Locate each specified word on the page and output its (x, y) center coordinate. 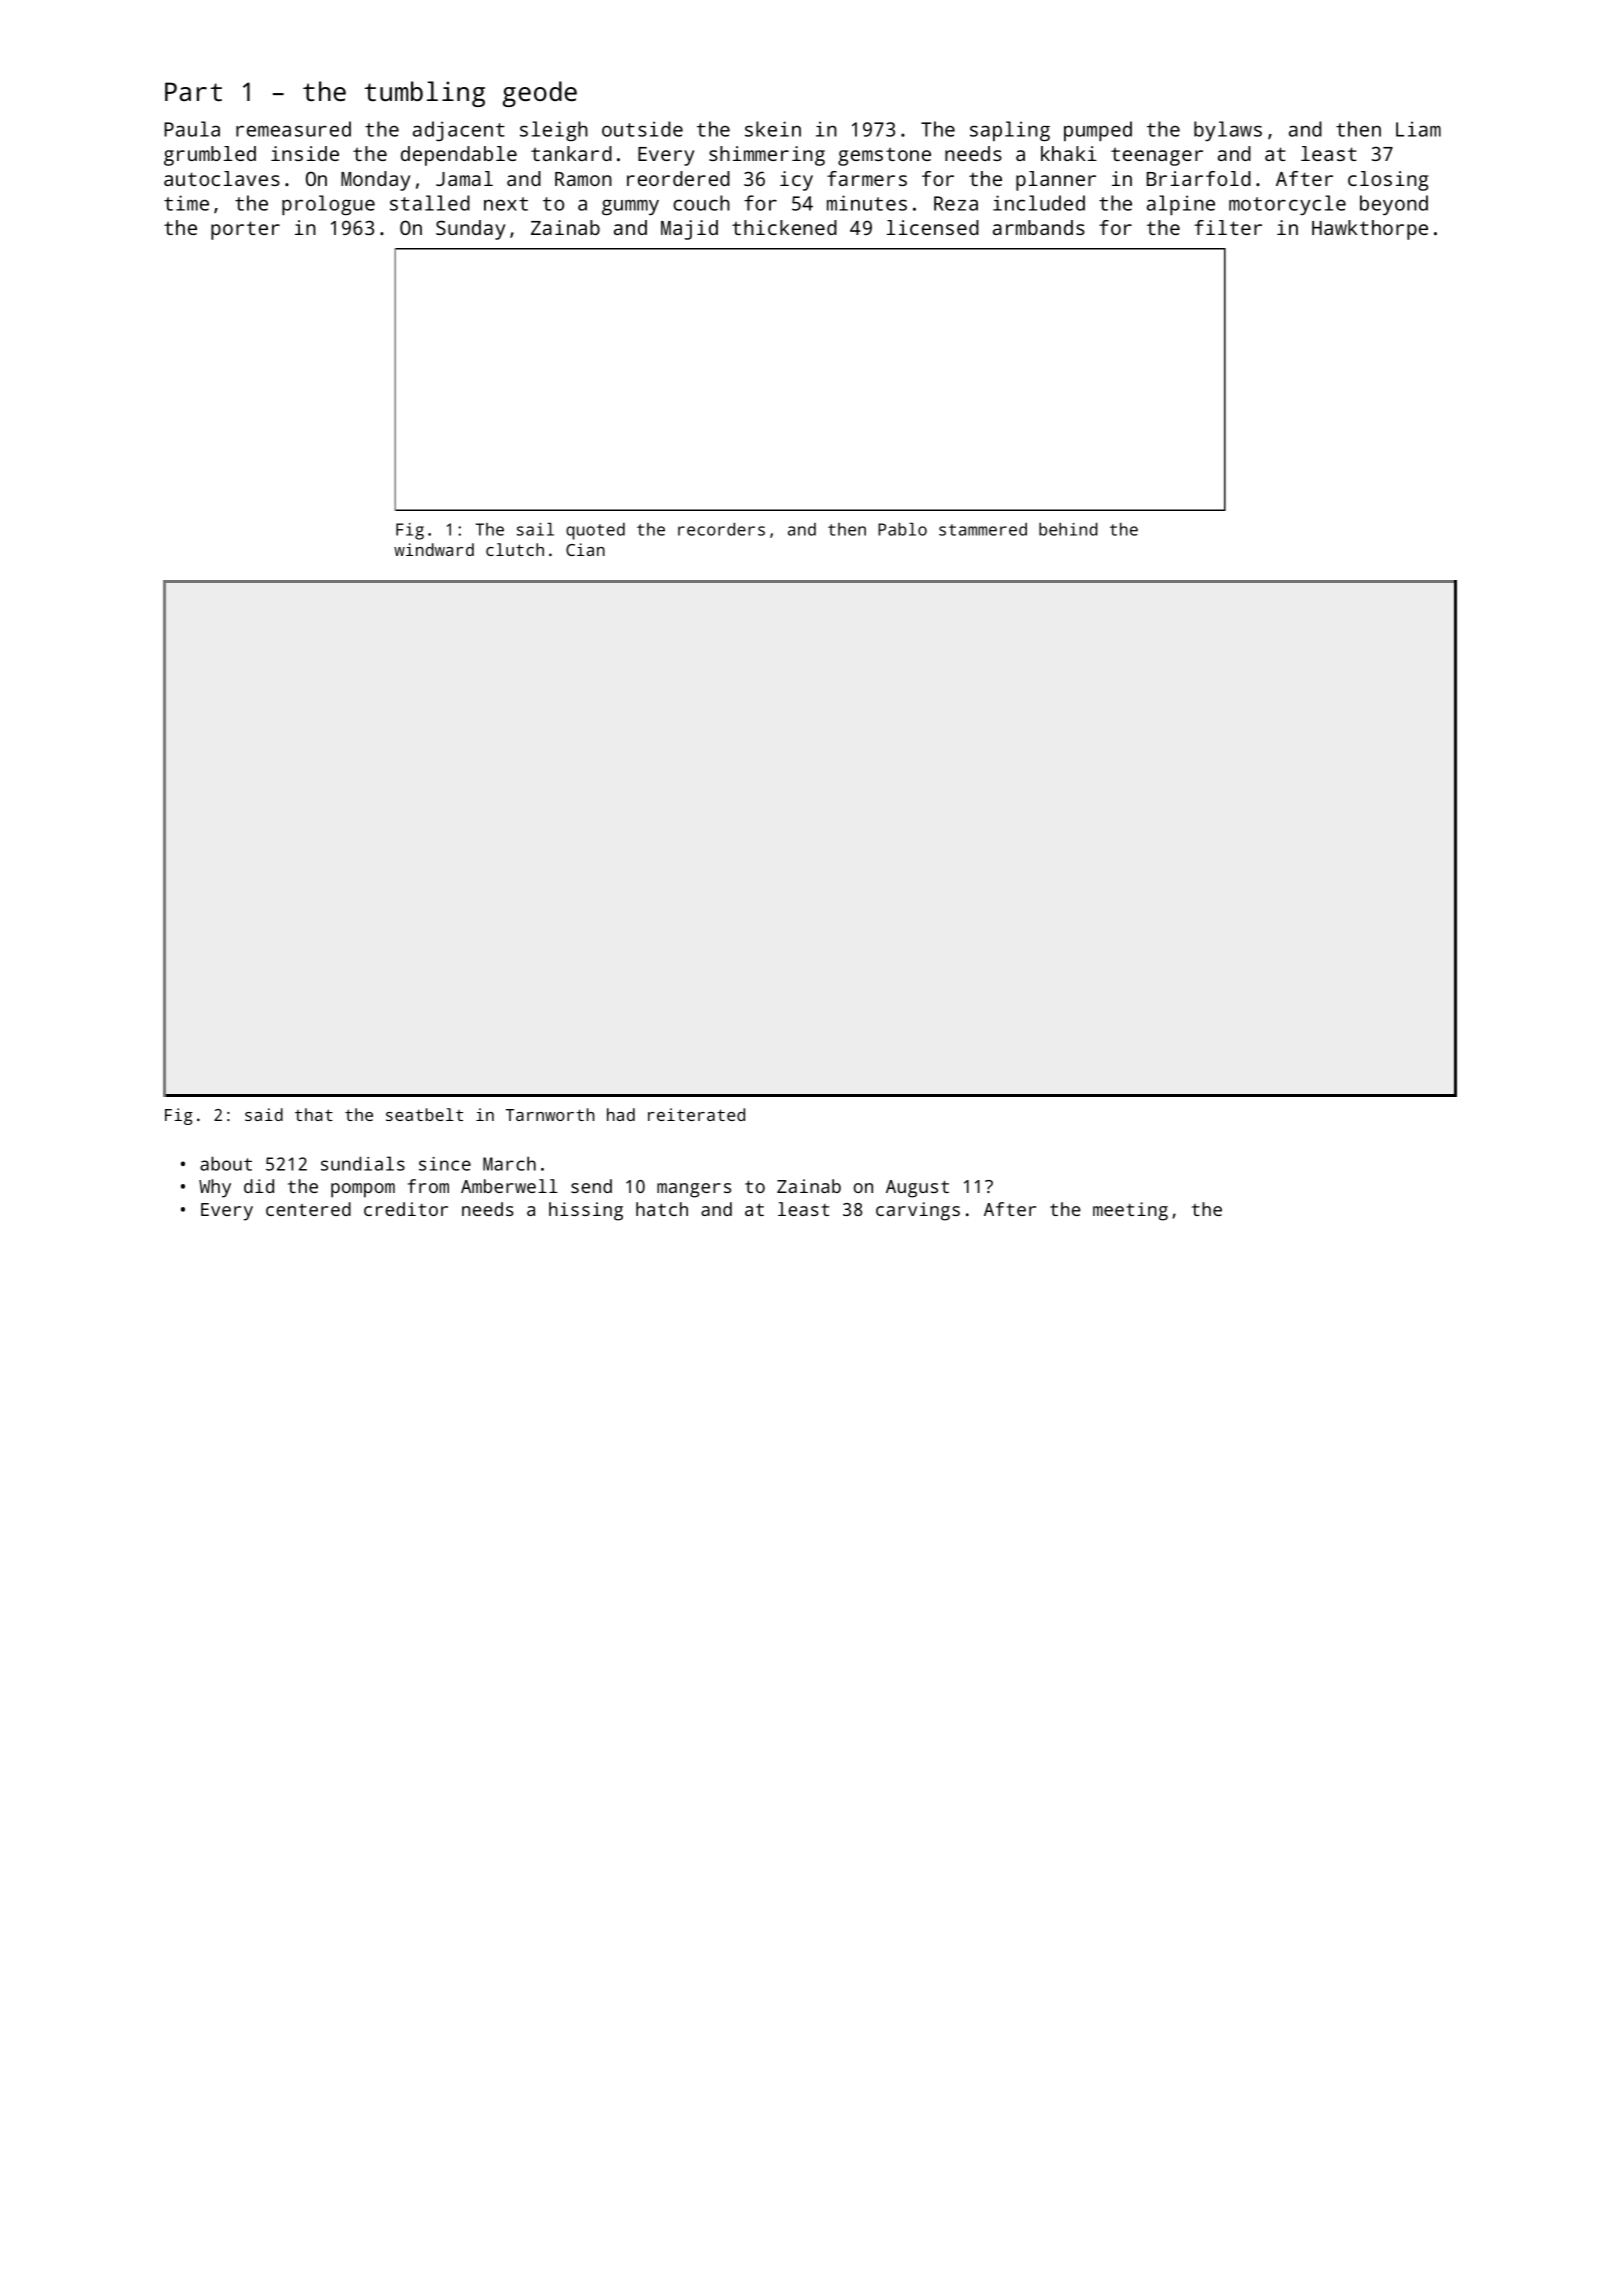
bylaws (1228, 131)
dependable (459, 156)
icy (796, 181)
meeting (1130, 1211)
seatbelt (424, 1114)
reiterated (696, 1114)
